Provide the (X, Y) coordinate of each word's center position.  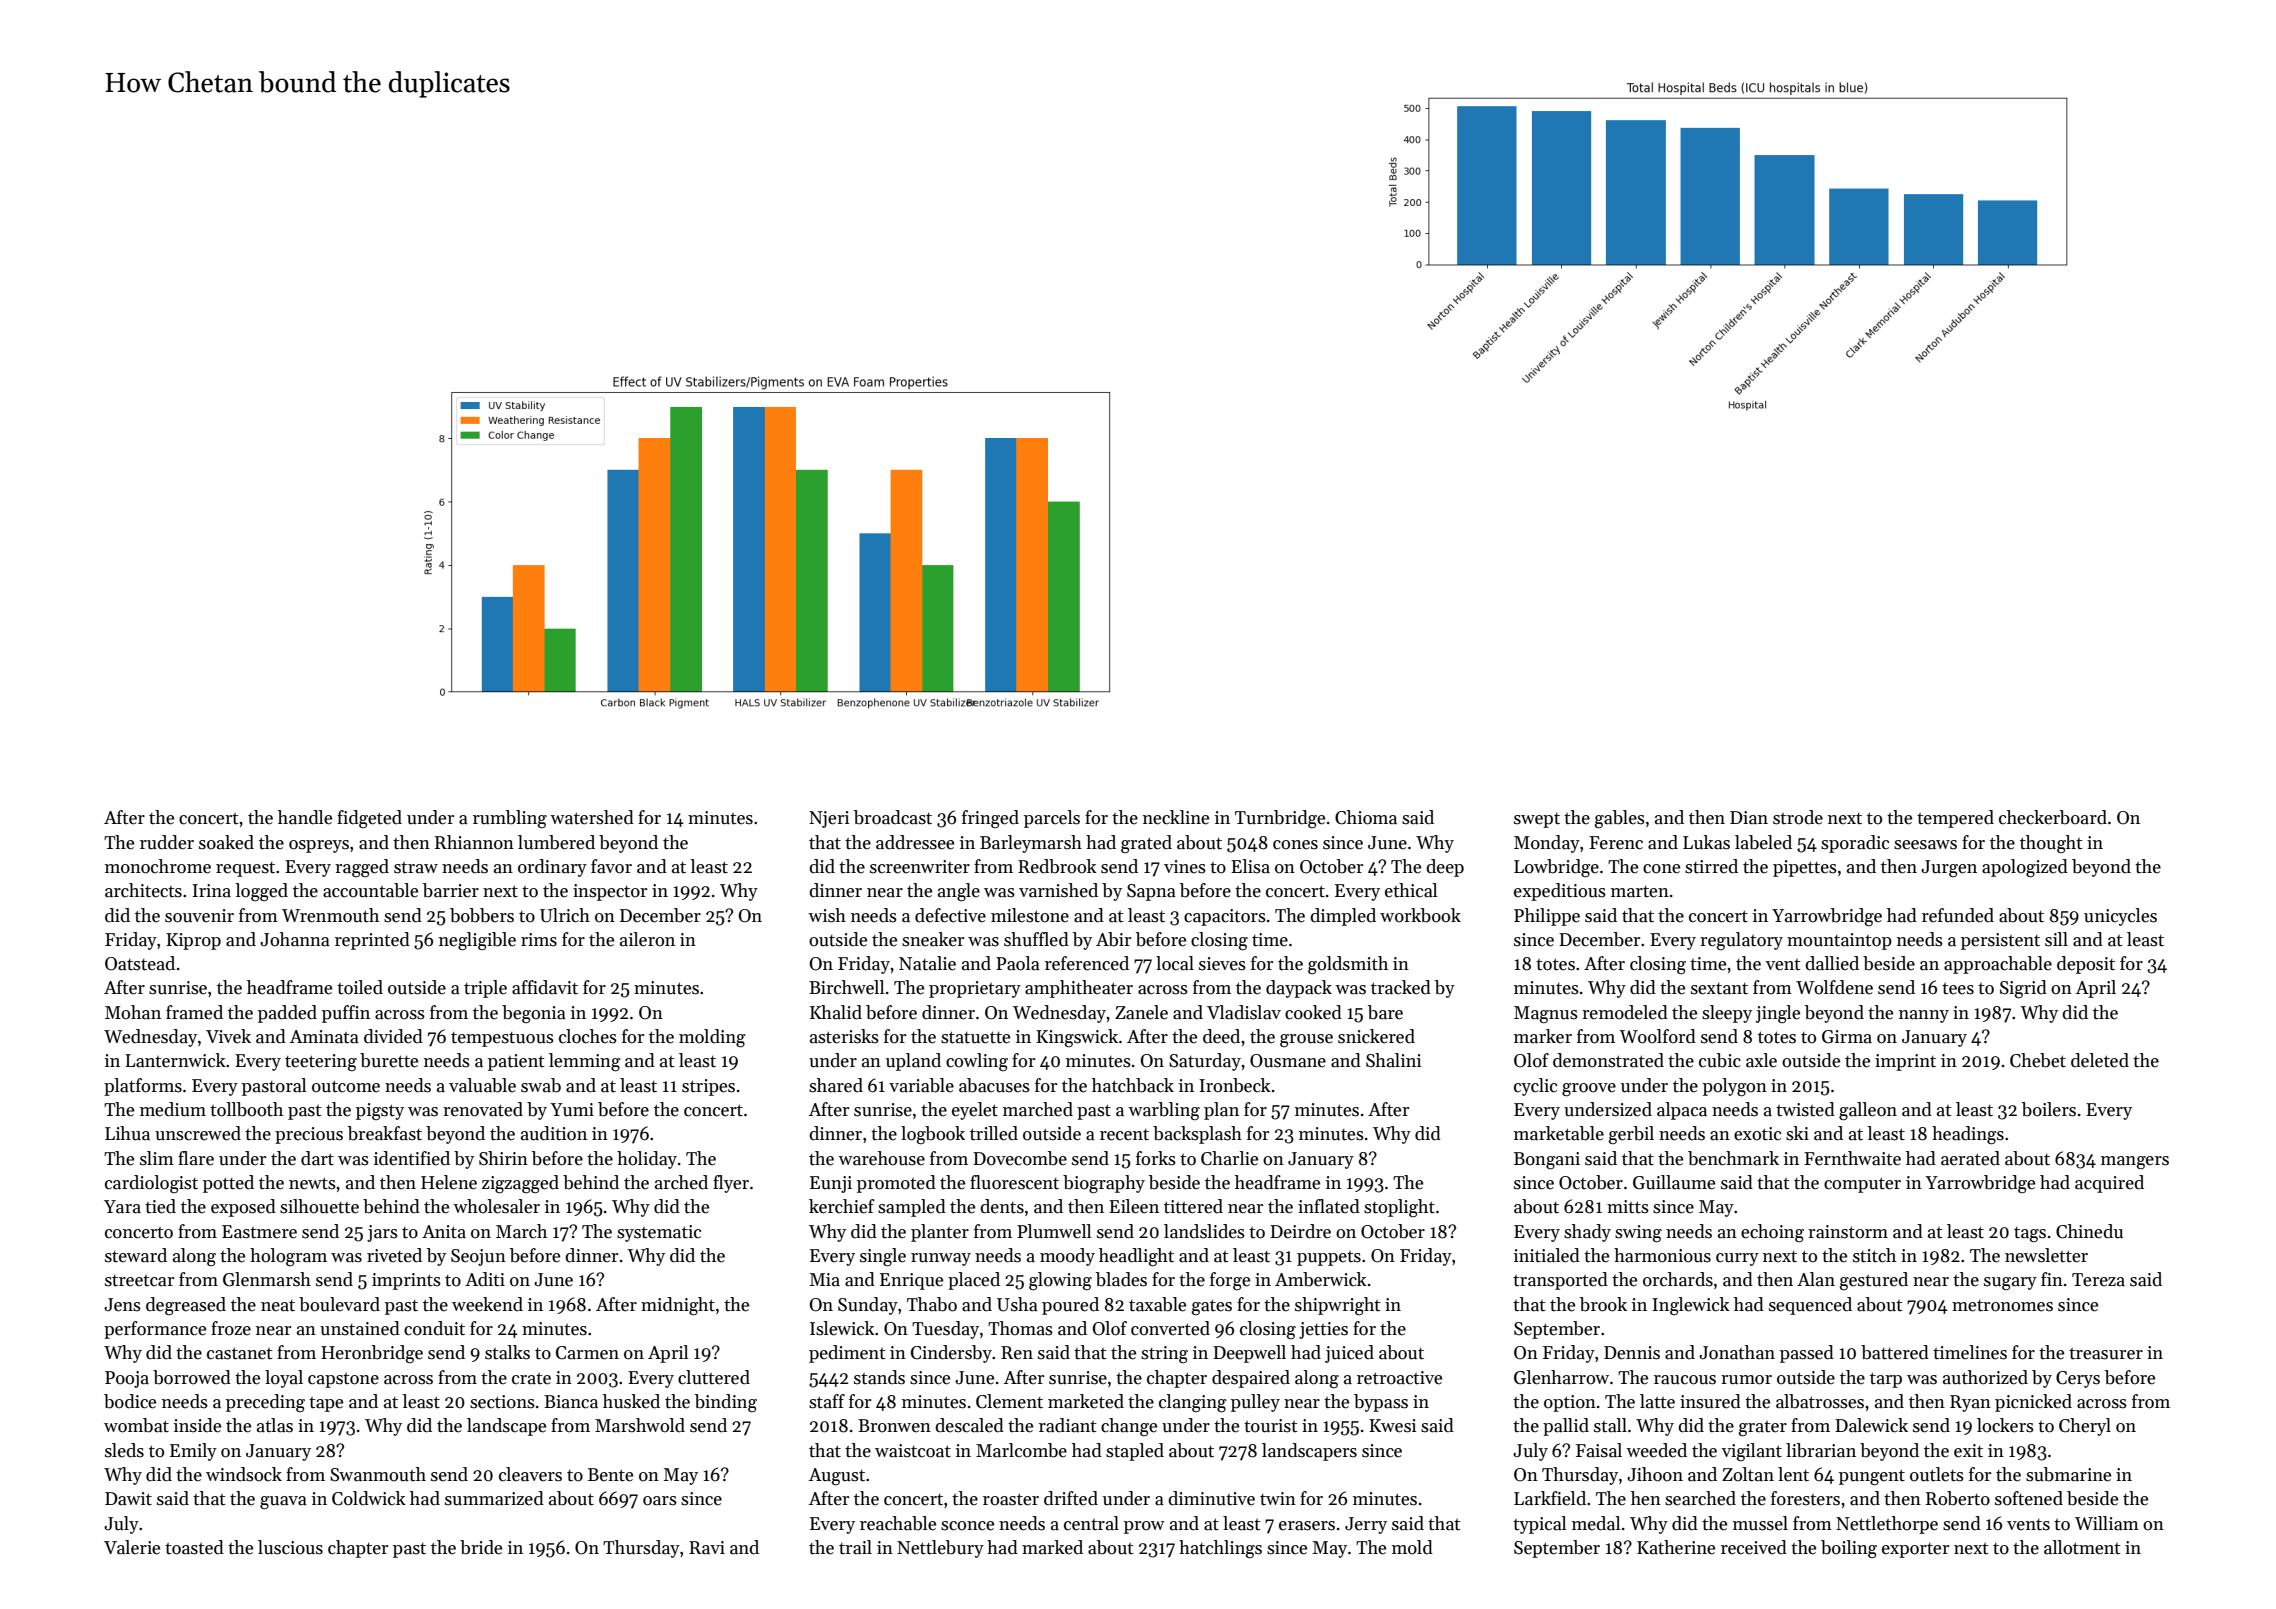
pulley (1255, 1403)
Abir (1113, 939)
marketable (1559, 1133)
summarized (494, 1498)
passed (1807, 1354)
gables (1620, 819)
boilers (2049, 1109)
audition (554, 1133)
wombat (136, 1425)
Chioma (1366, 817)
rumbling (510, 819)
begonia (534, 1014)
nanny (1924, 1016)
